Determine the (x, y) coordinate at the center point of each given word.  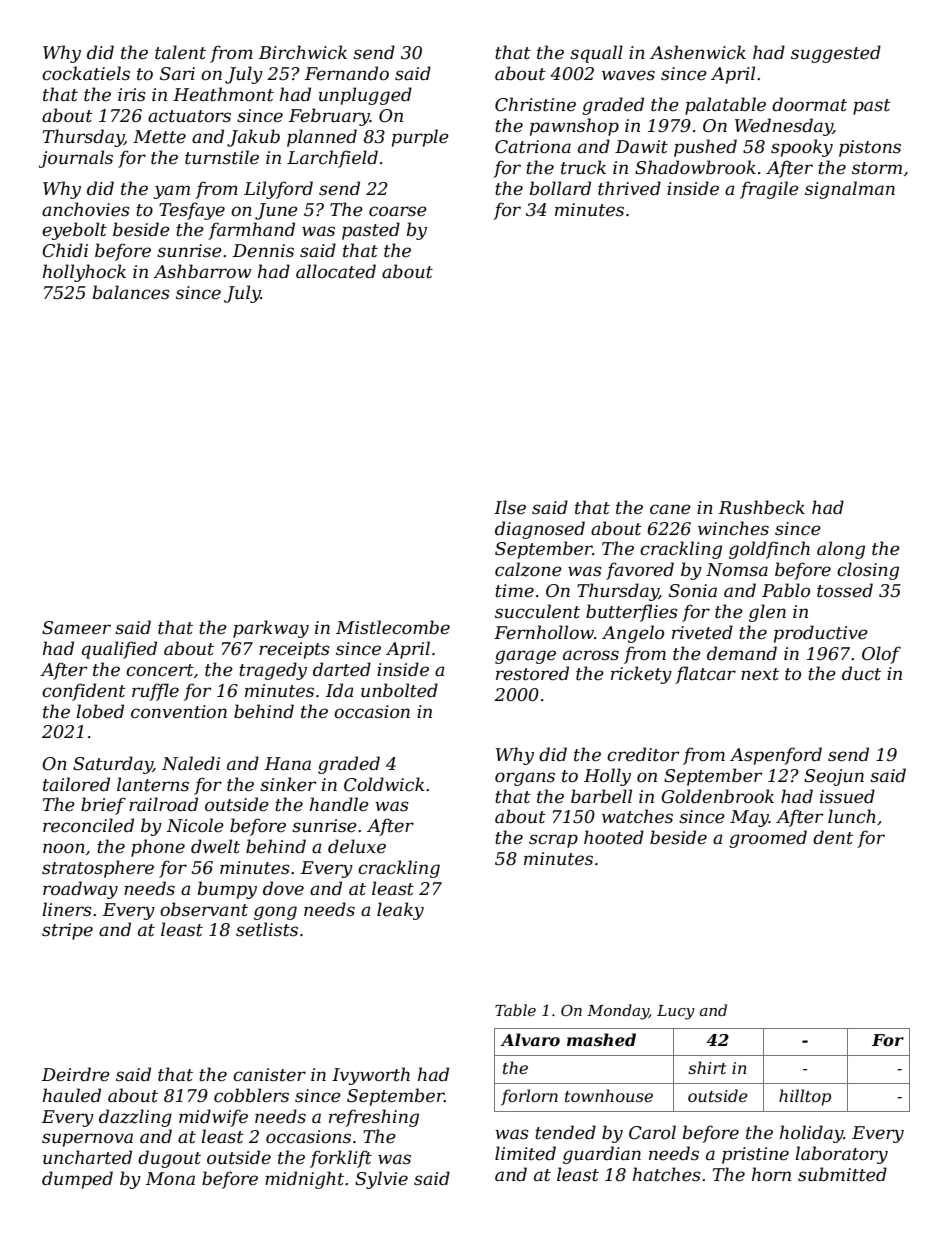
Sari (177, 74)
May (749, 818)
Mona (170, 1178)
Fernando (347, 73)
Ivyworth (371, 1076)
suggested (836, 54)
